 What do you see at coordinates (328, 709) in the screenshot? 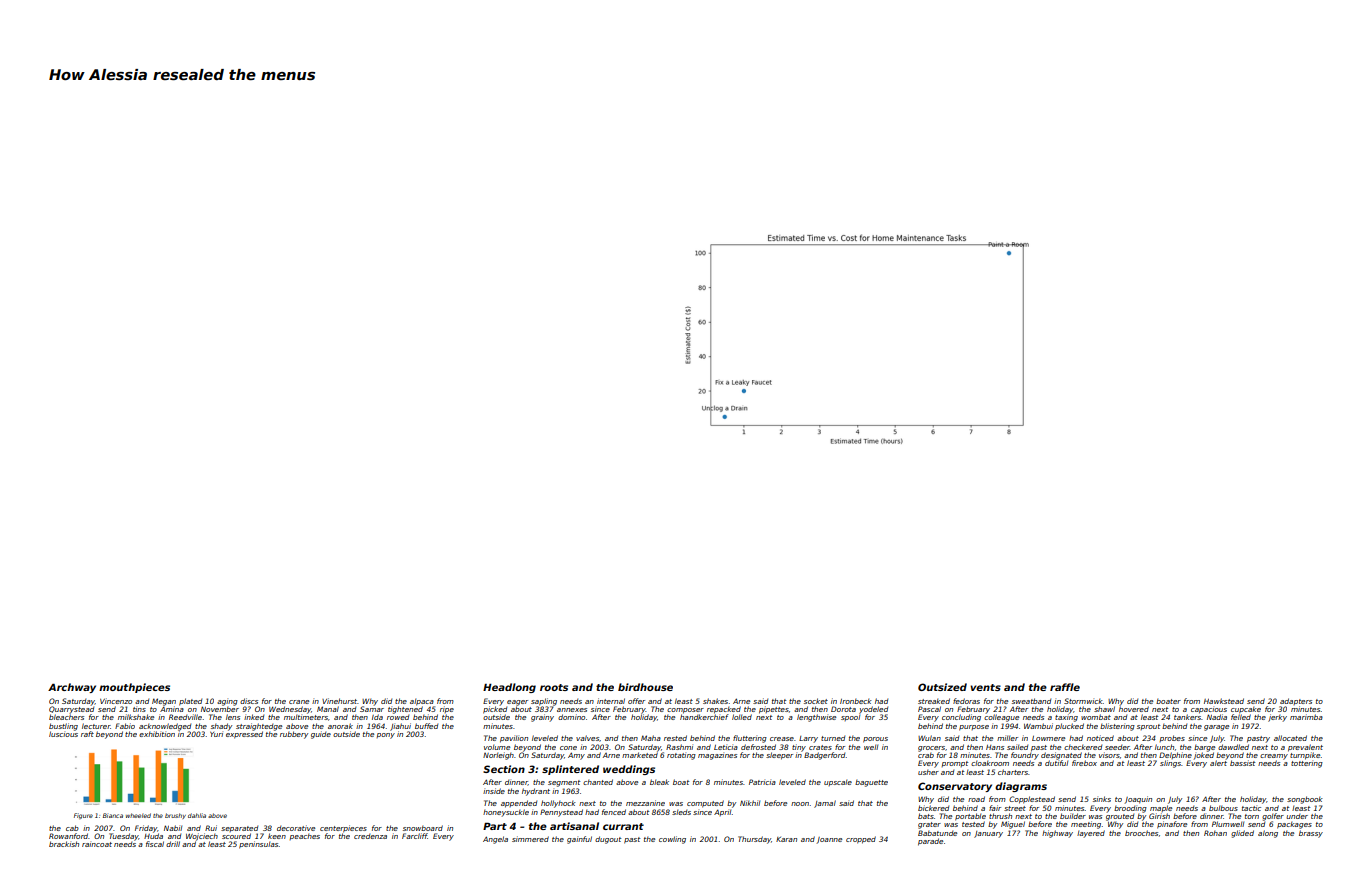
I see `Manal` at bounding box center [328, 709].
